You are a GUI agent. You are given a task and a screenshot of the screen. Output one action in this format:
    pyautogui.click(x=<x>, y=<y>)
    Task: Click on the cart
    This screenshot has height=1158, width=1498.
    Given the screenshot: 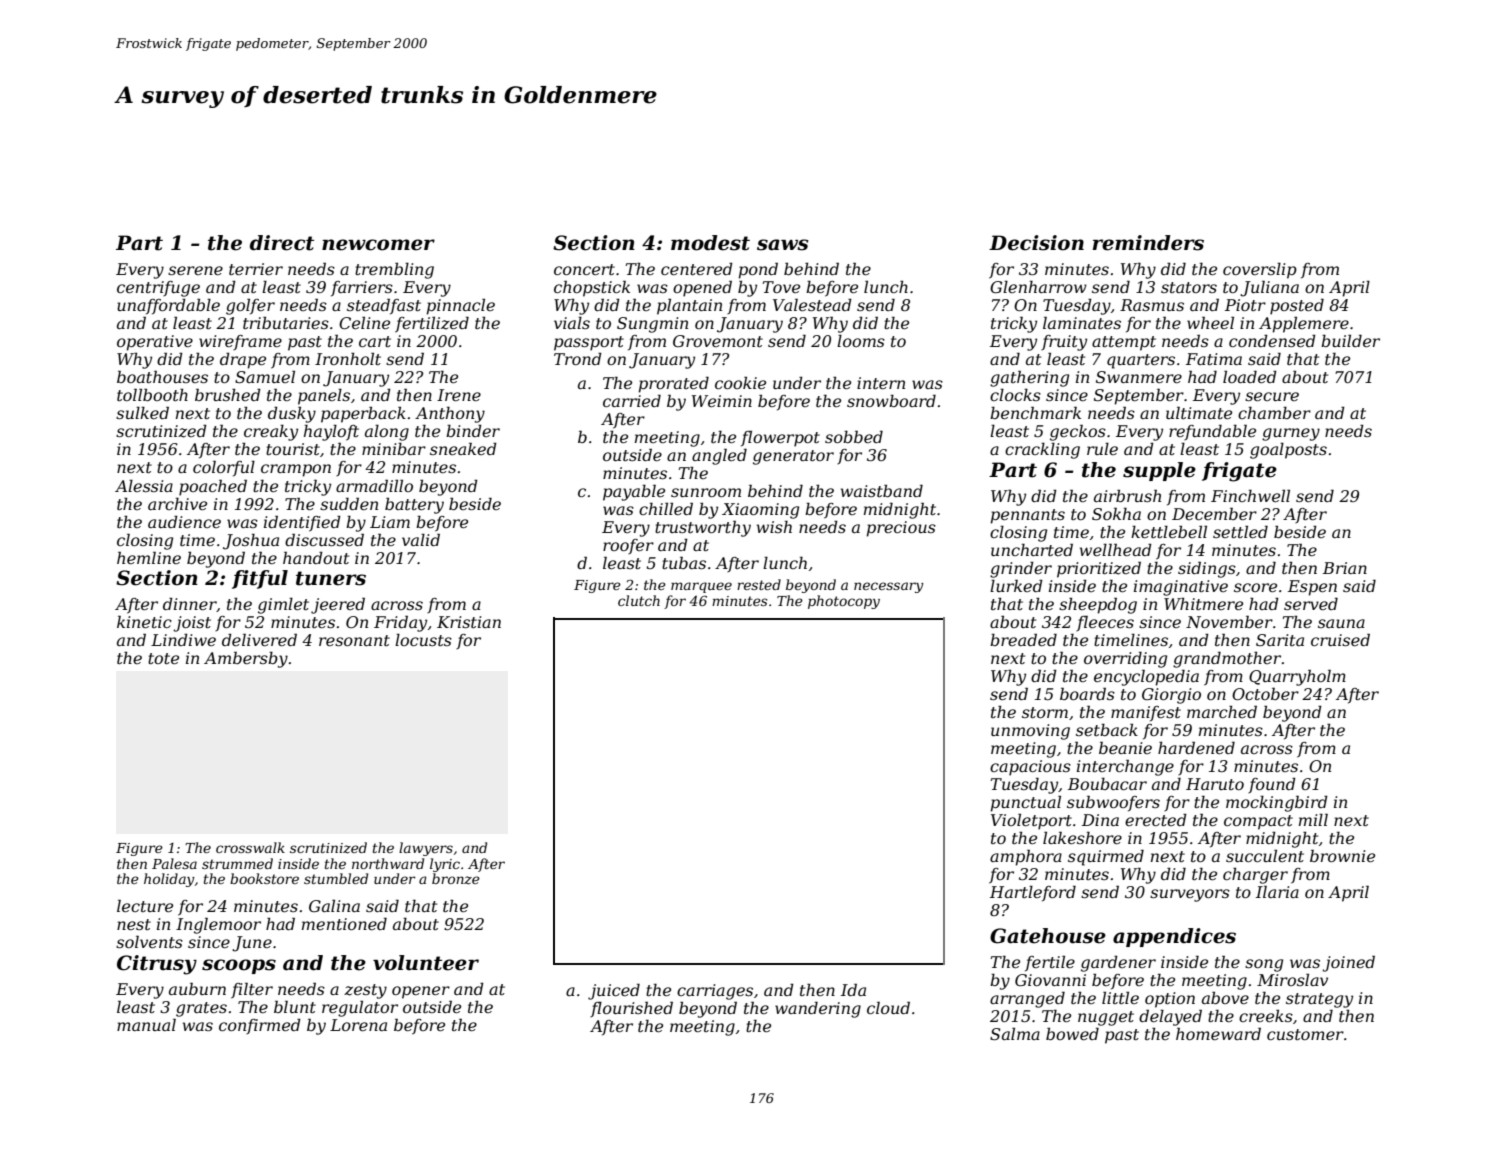 What is the action you would take?
    pyautogui.click(x=375, y=341)
